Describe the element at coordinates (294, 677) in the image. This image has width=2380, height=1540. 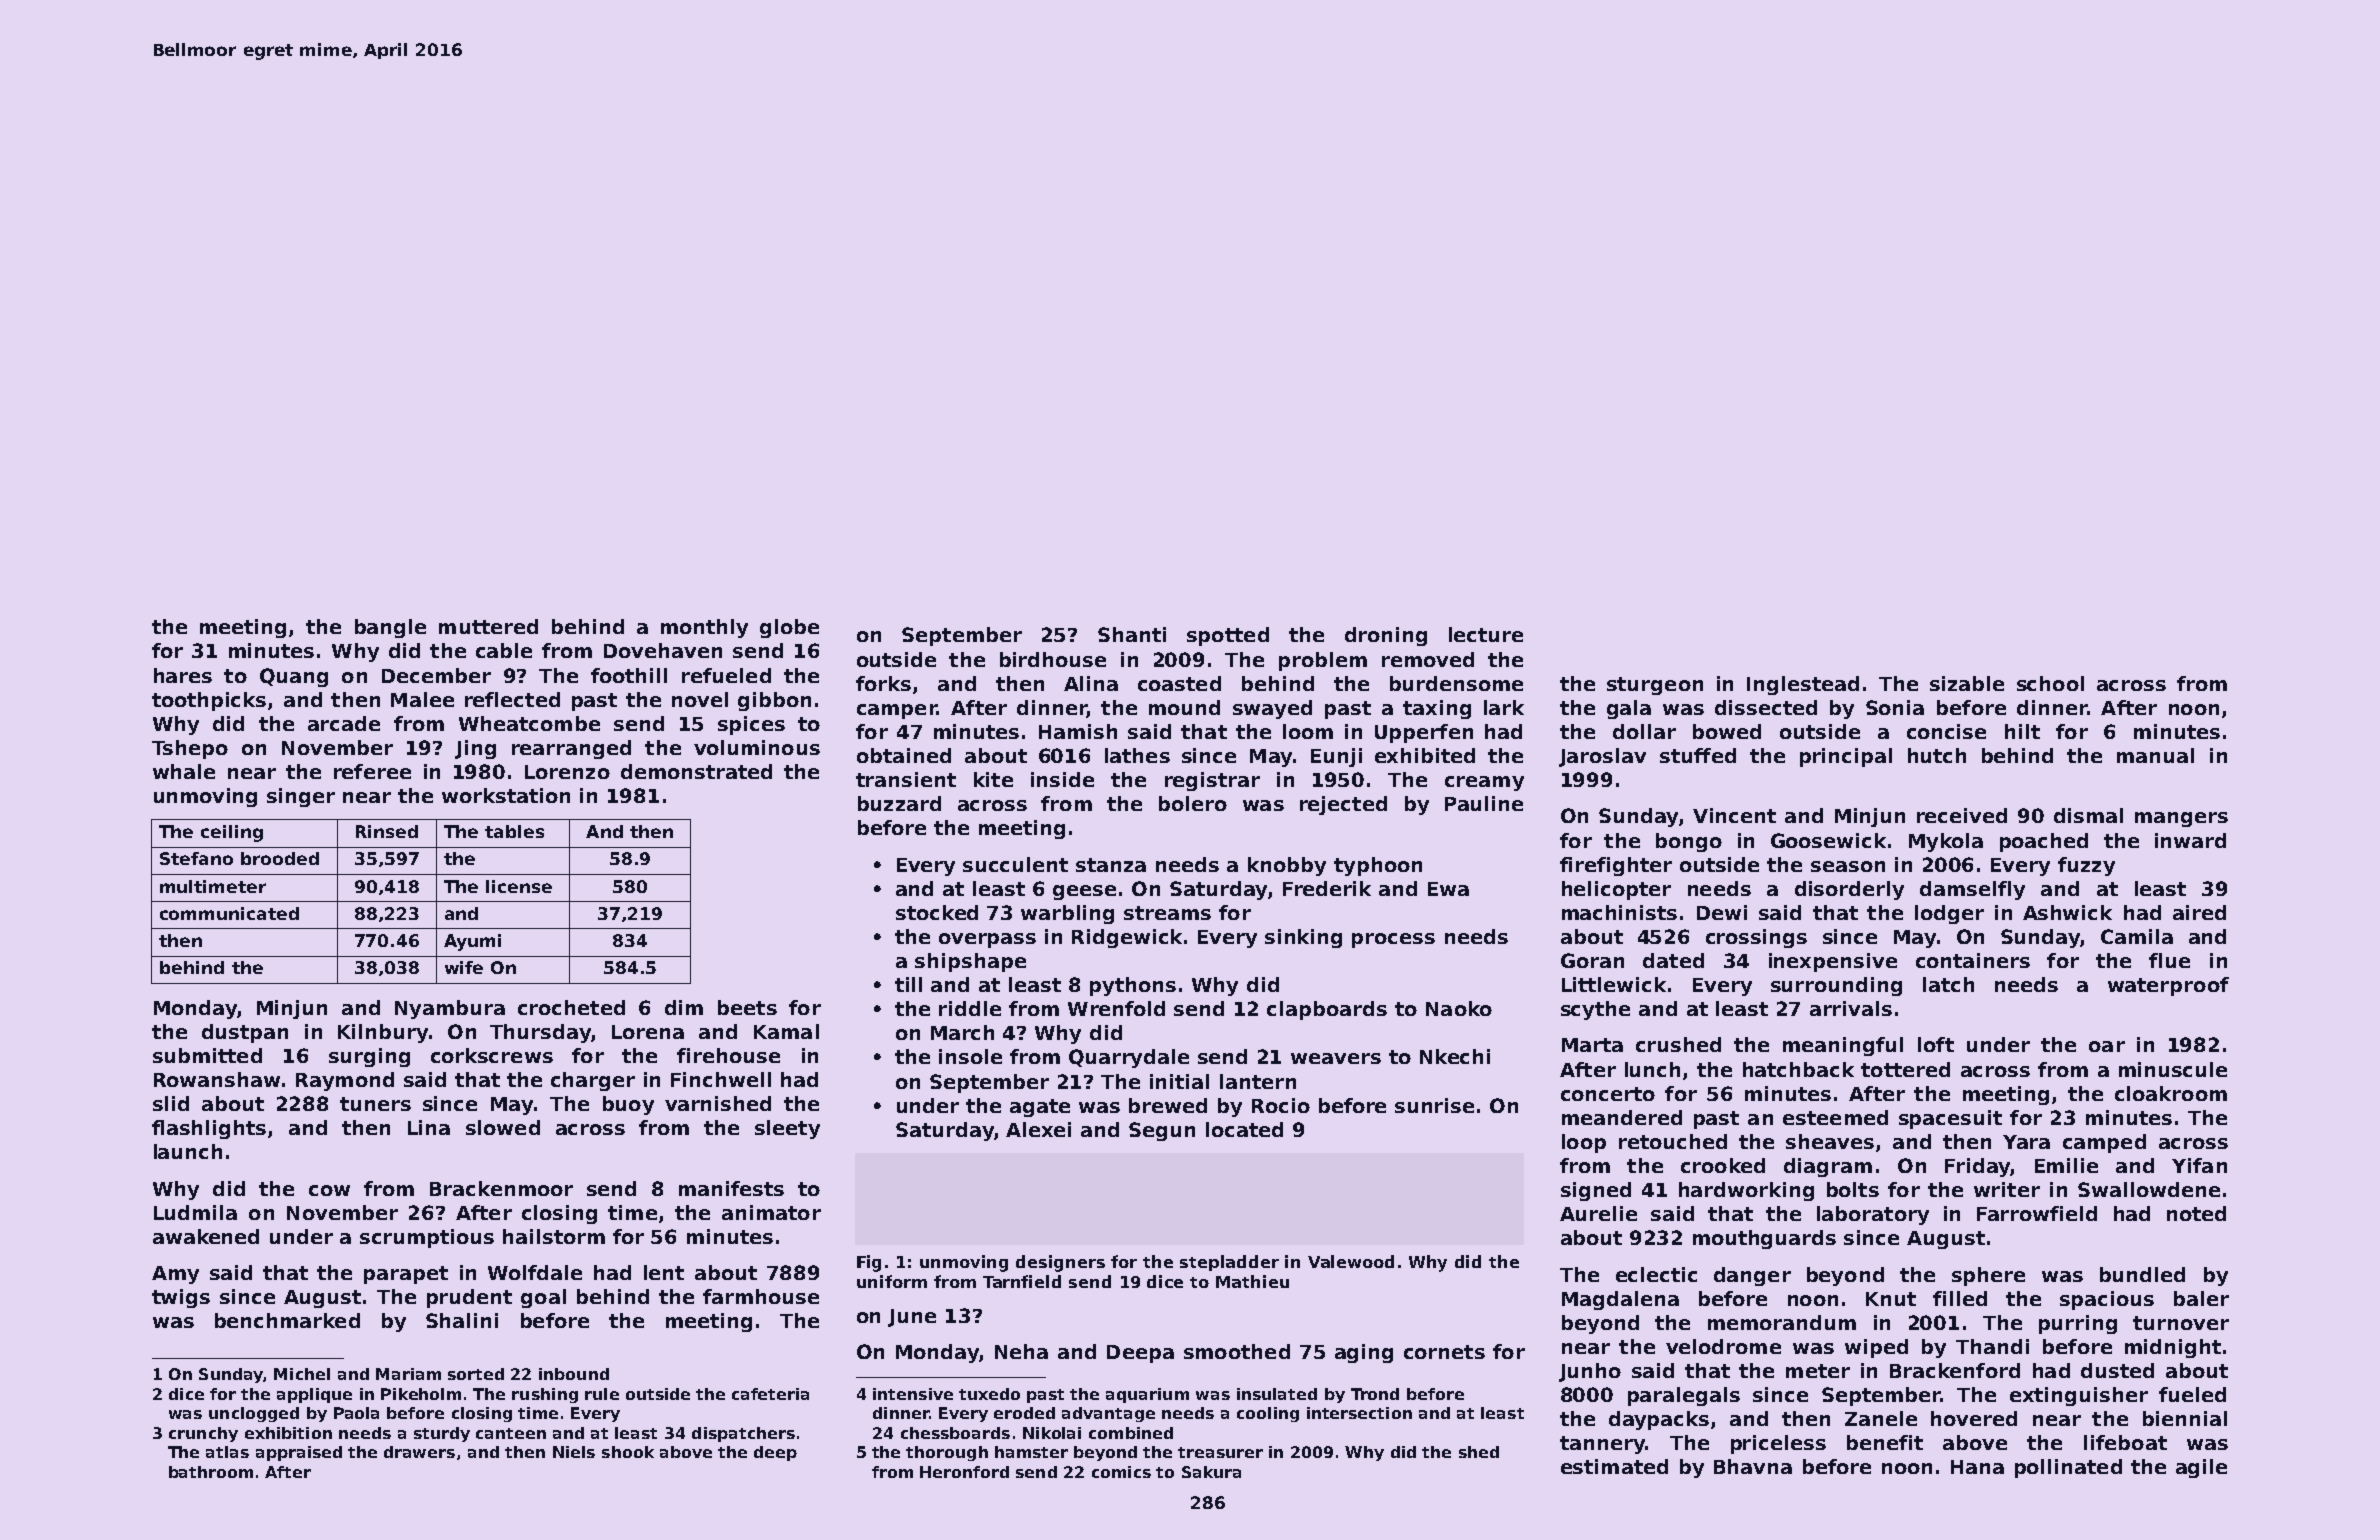
I see `Quang` at that location.
